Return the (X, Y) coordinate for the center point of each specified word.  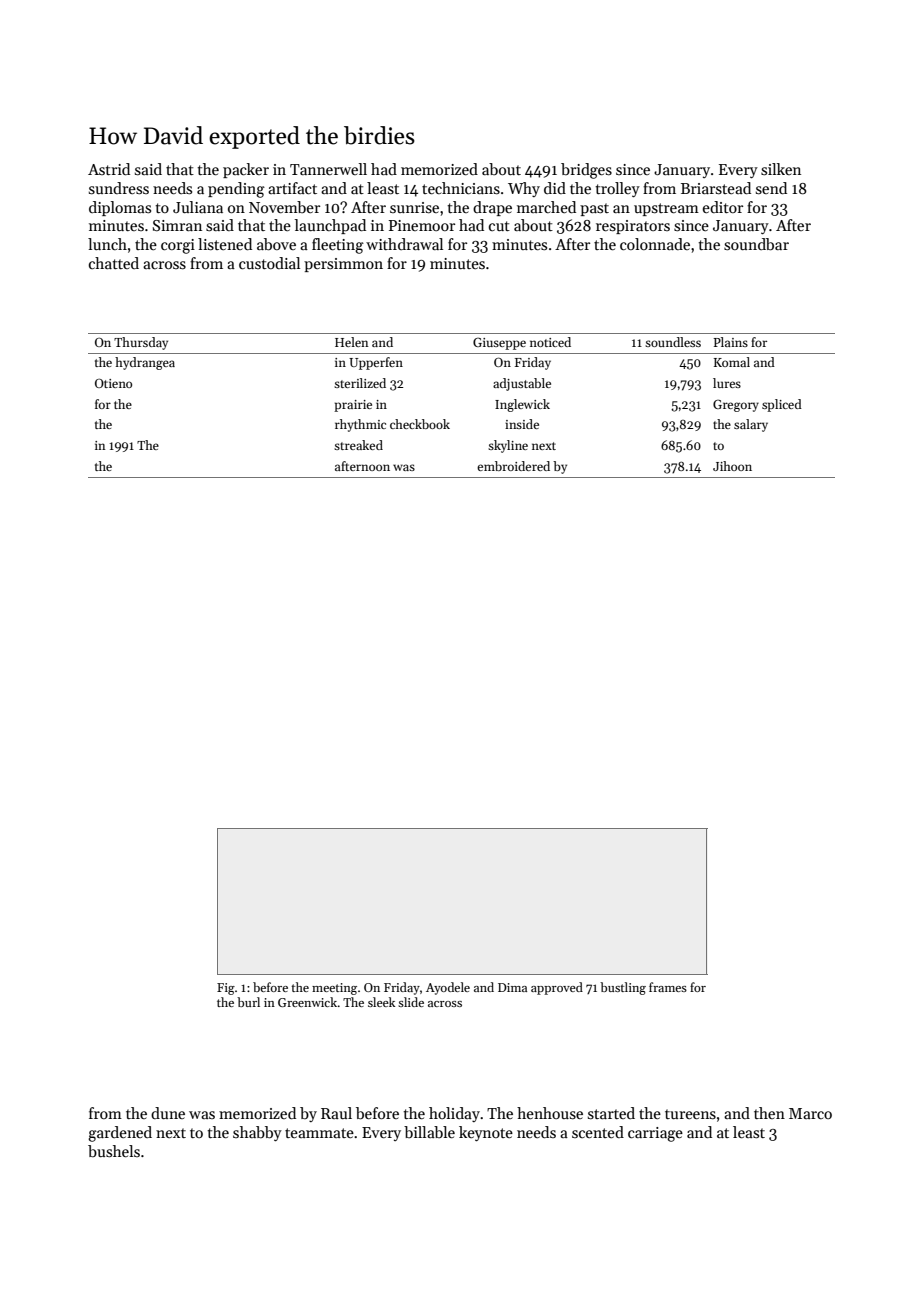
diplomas (120, 208)
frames (668, 987)
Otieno (113, 383)
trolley (617, 189)
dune (168, 1113)
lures (727, 383)
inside (522, 424)
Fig (226, 989)
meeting (334, 989)
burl (248, 1002)
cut (499, 226)
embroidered (513, 466)
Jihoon (732, 466)
